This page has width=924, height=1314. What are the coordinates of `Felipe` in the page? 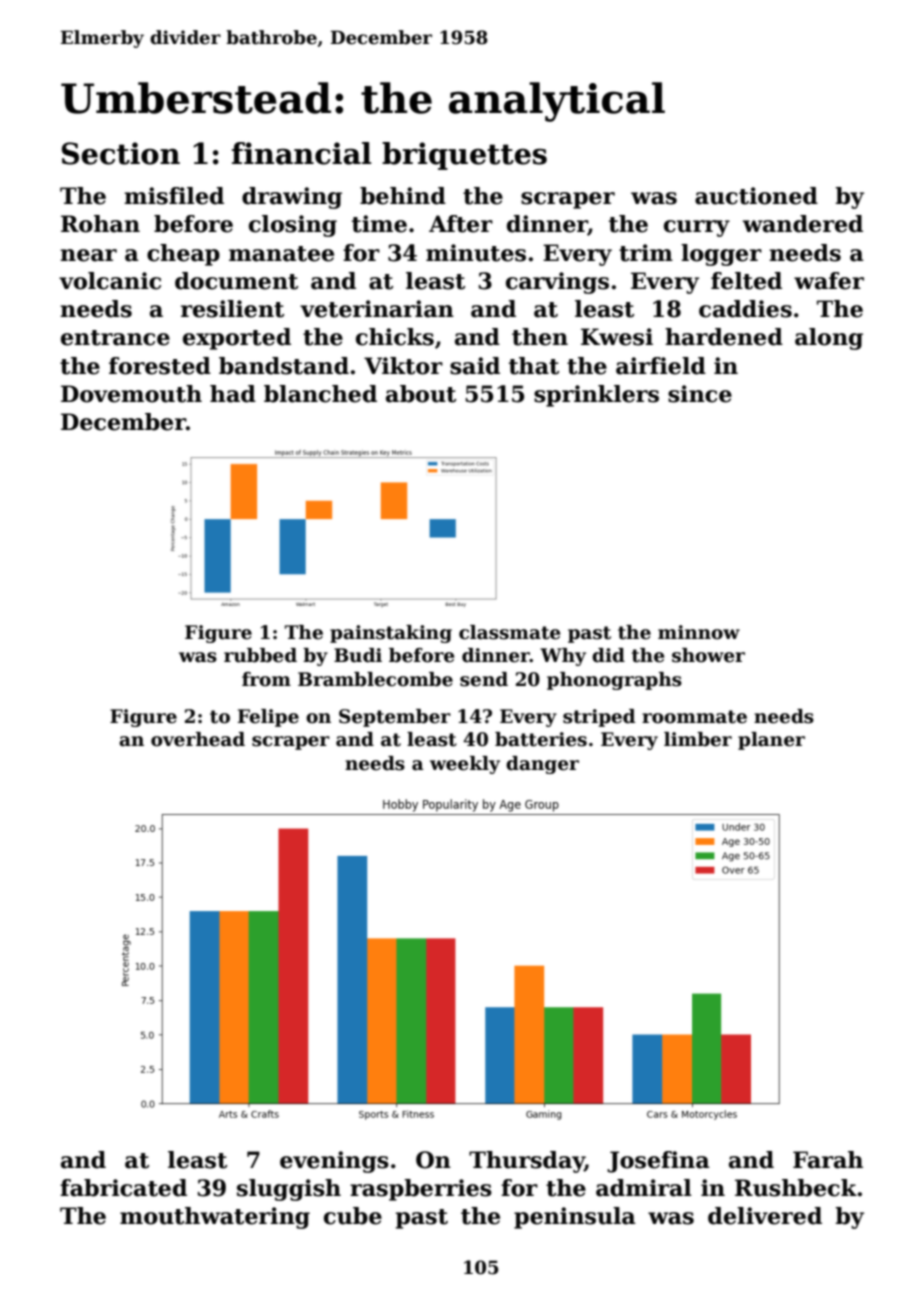 It's located at (268, 718).
